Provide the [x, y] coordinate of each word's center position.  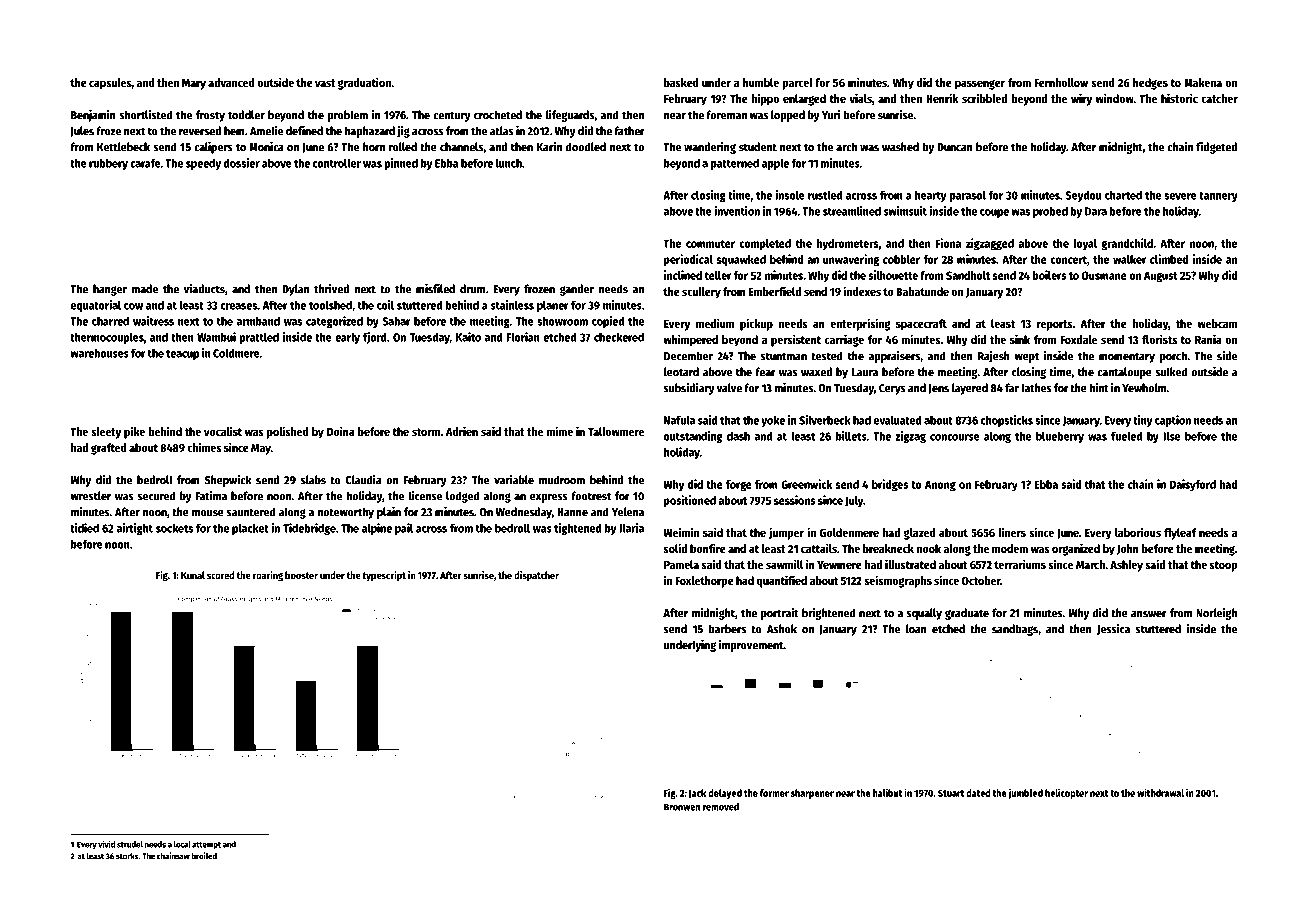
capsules [110, 84]
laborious [1138, 532]
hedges [1150, 84]
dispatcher [536, 576]
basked [681, 82]
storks [127, 856]
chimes [204, 447]
